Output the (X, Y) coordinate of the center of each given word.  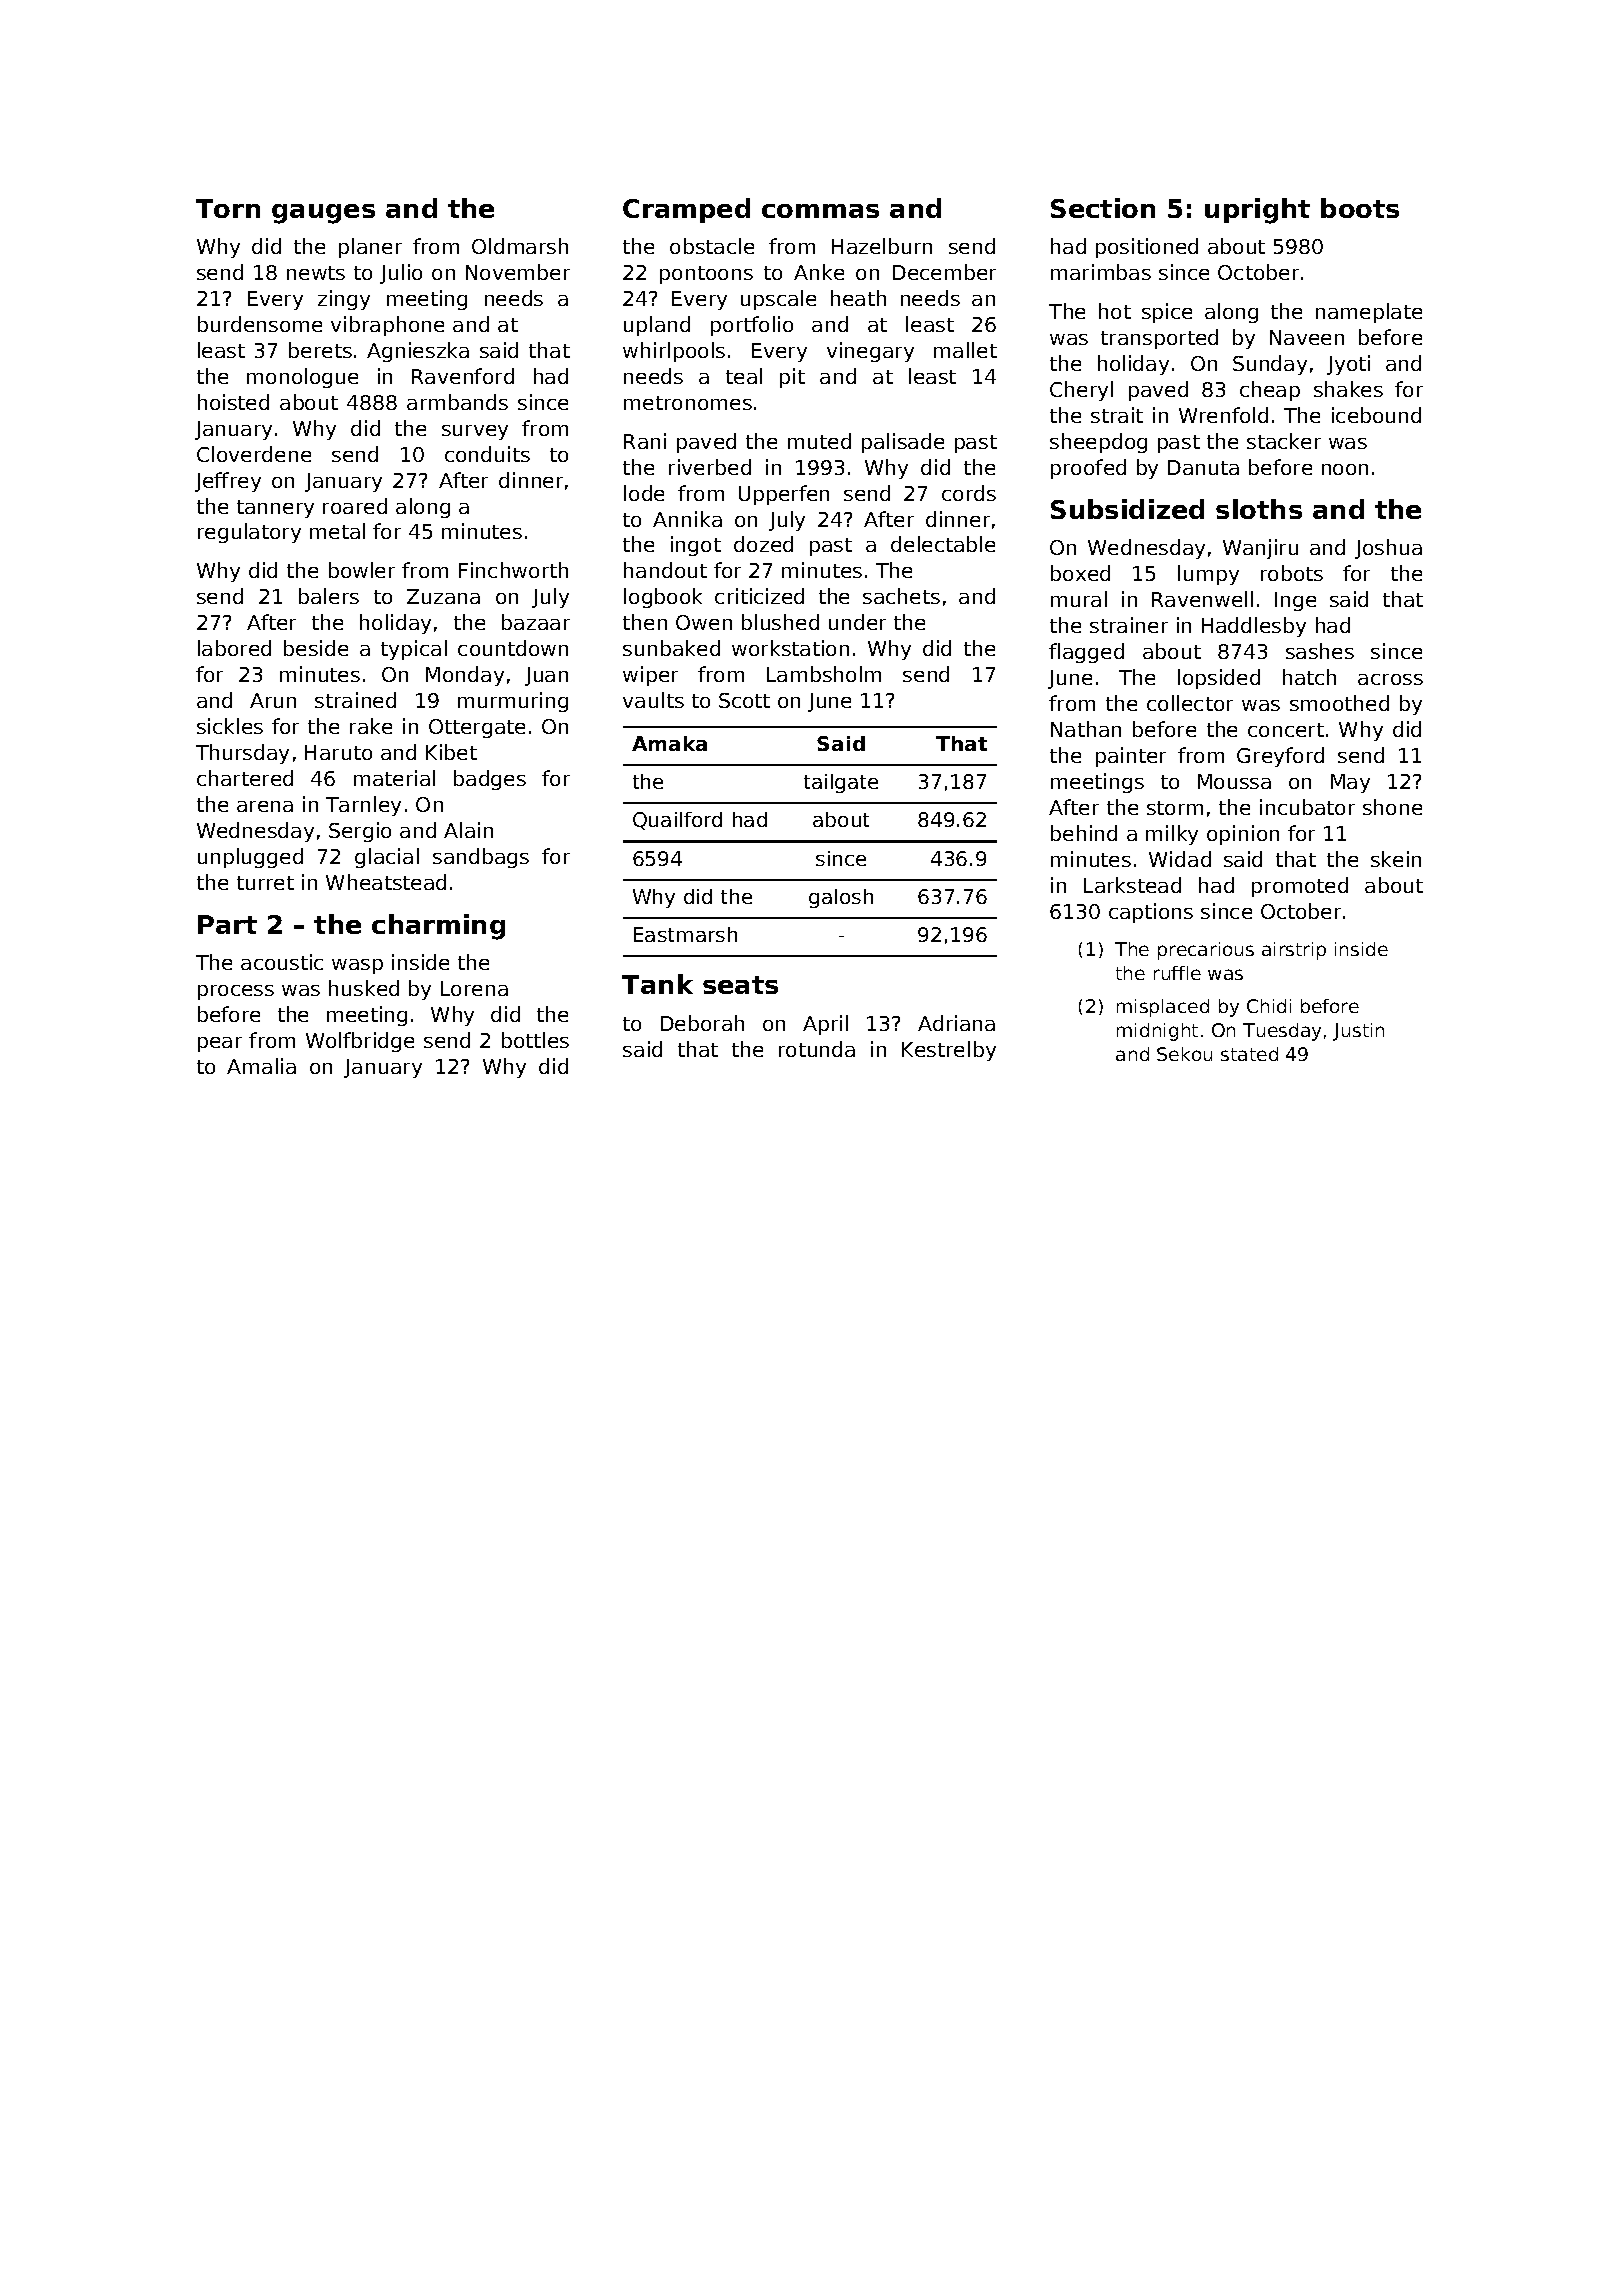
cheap (1270, 391)
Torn (228, 208)
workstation (790, 648)
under (857, 622)
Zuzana (443, 596)
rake (371, 726)
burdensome (260, 324)
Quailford (677, 821)
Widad (1180, 859)
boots (1360, 208)
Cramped (686, 210)
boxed (1080, 573)
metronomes (688, 403)
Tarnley (363, 806)
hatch (1309, 677)
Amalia (261, 1066)
